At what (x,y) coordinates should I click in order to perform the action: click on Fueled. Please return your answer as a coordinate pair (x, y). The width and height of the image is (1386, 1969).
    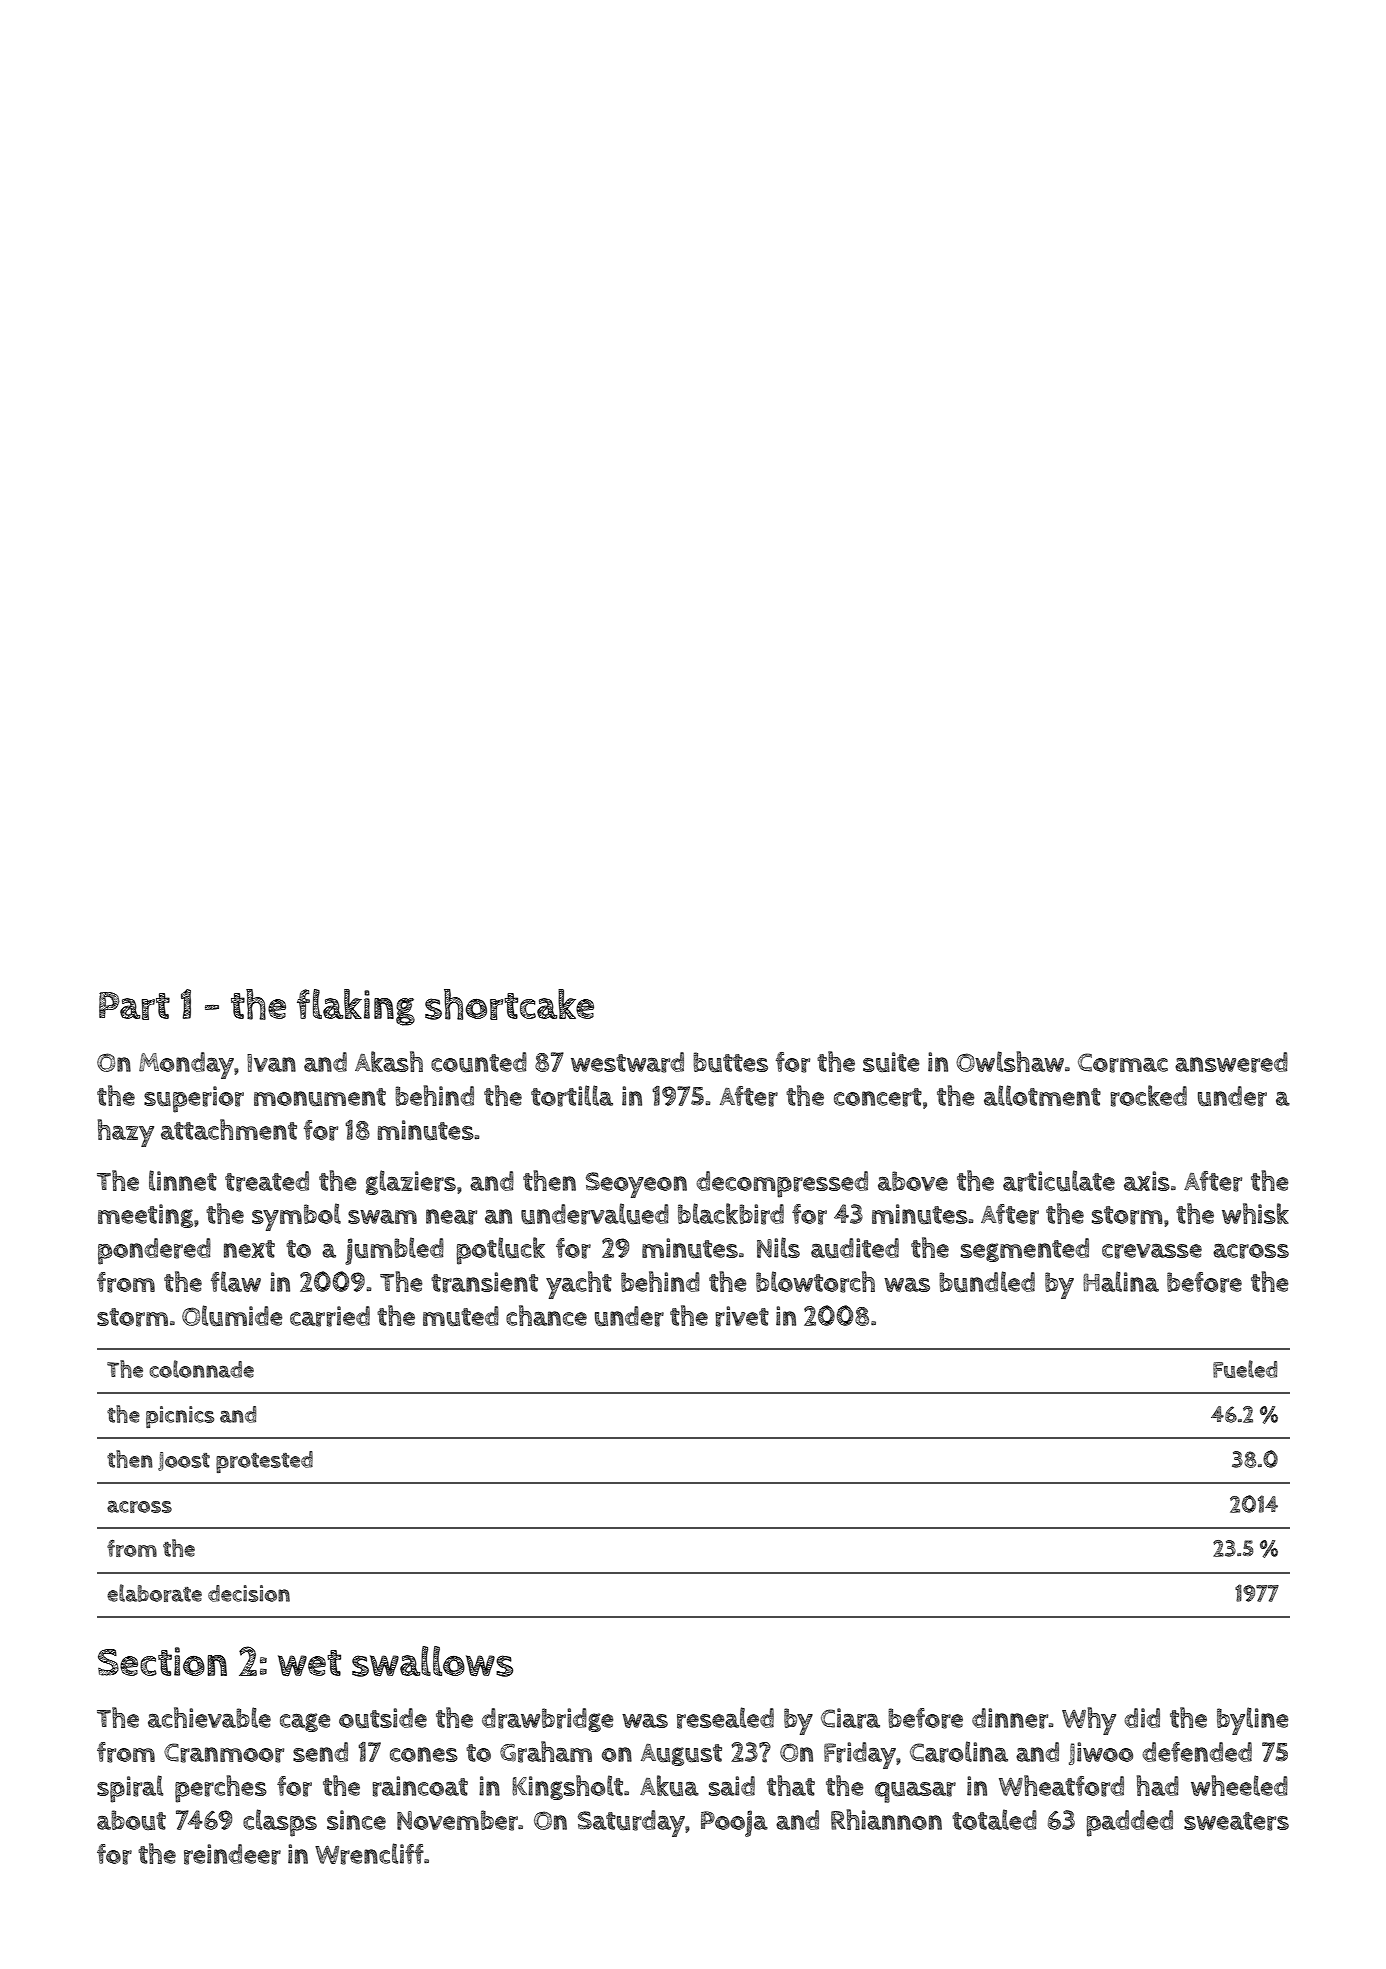
    Looking at the image, I should click on (1245, 1369).
